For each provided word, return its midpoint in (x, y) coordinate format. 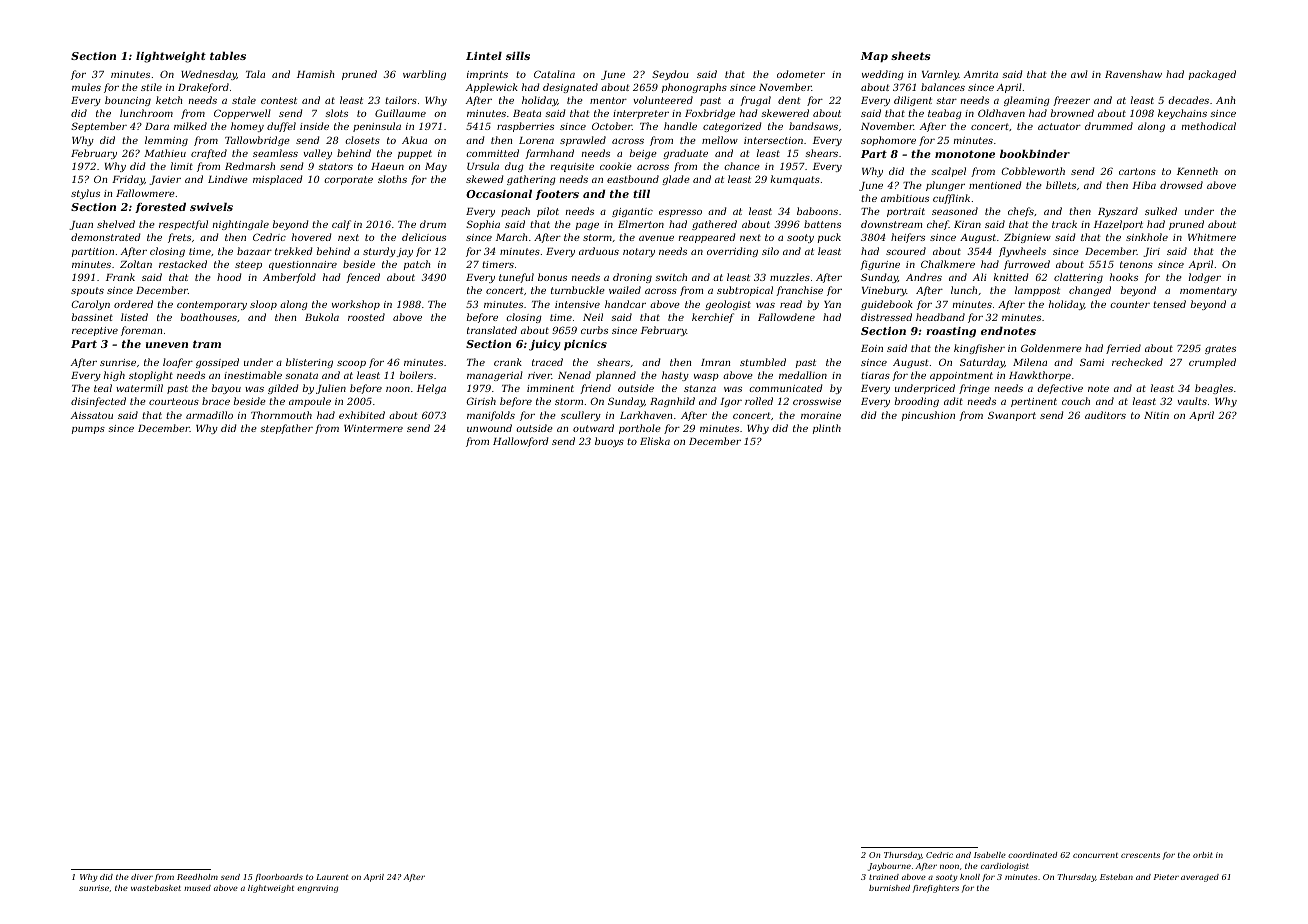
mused (197, 888)
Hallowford (520, 442)
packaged (1212, 75)
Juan (81, 225)
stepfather (286, 429)
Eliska (655, 441)
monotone (965, 154)
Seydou (670, 75)
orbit (1203, 855)
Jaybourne (889, 867)
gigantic (632, 212)
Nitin (1156, 415)
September (99, 127)
